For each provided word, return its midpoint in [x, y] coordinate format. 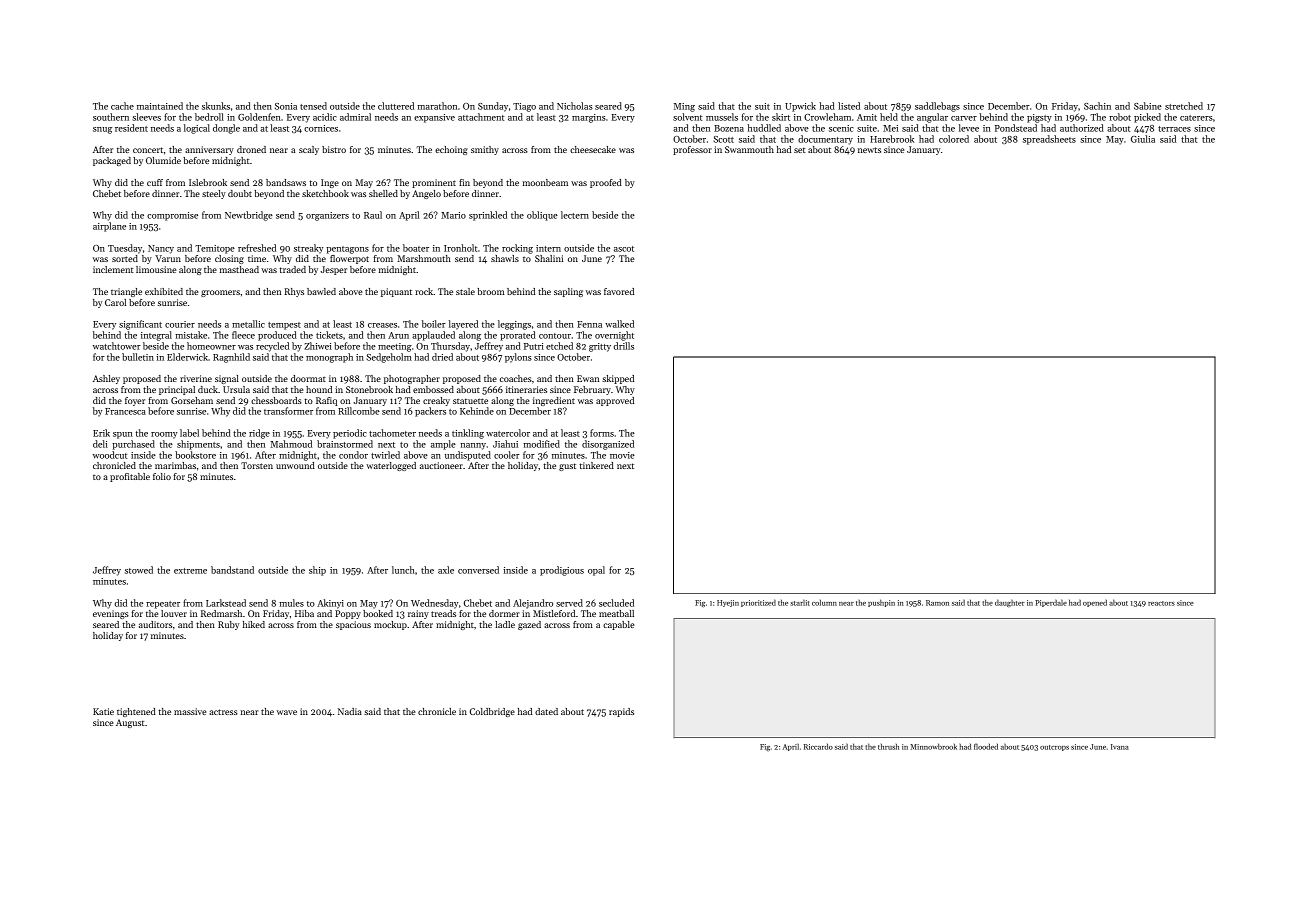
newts [869, 150]
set [800, 150]
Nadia [350, 711]
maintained [160, 106]
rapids [621, 712]
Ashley [106, 379]
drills [624, 346]
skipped [618, 379]
